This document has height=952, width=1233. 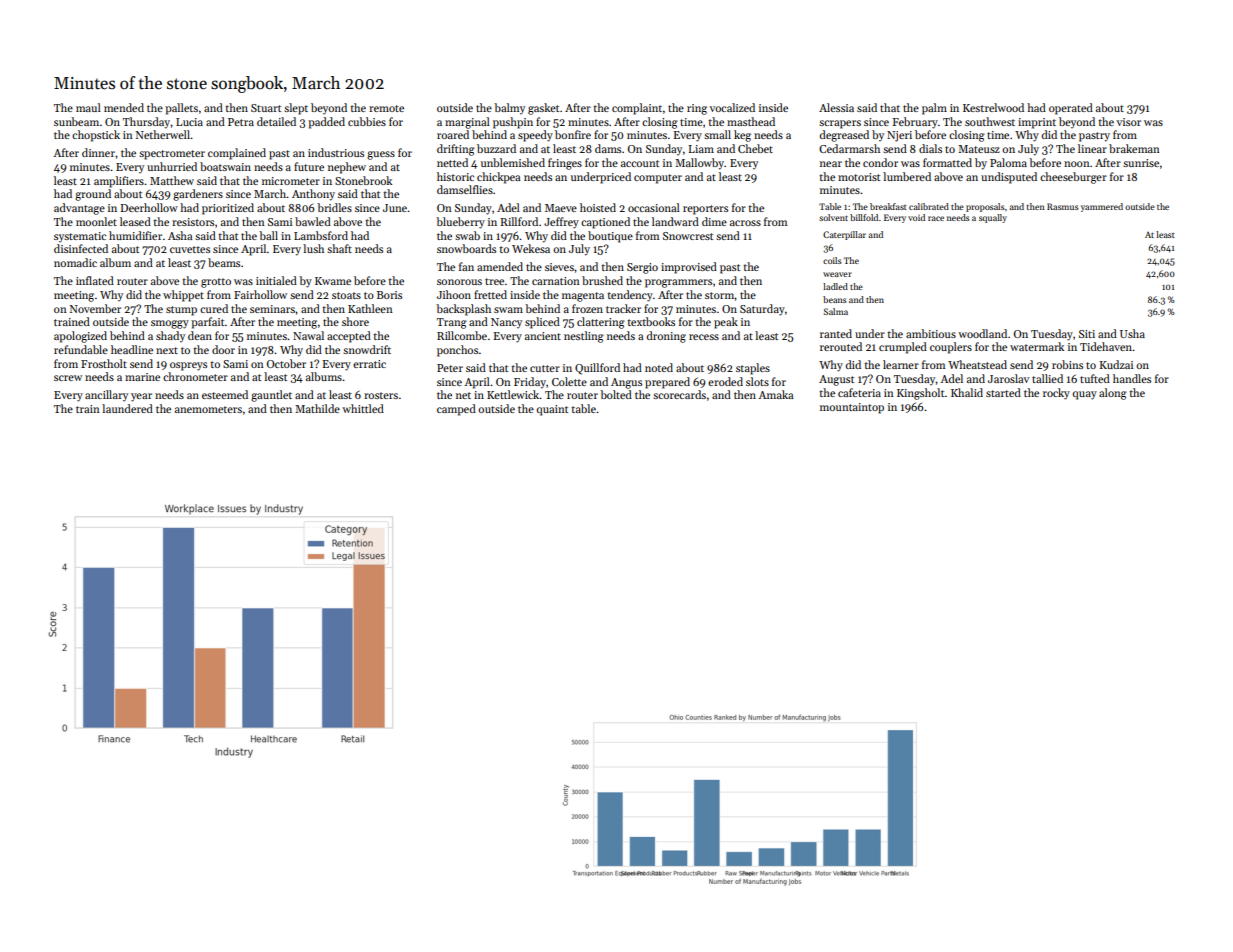 What do you see at coordinates (79, 209) in the document?
I see `advantage` at bounding box center [79, 209].
